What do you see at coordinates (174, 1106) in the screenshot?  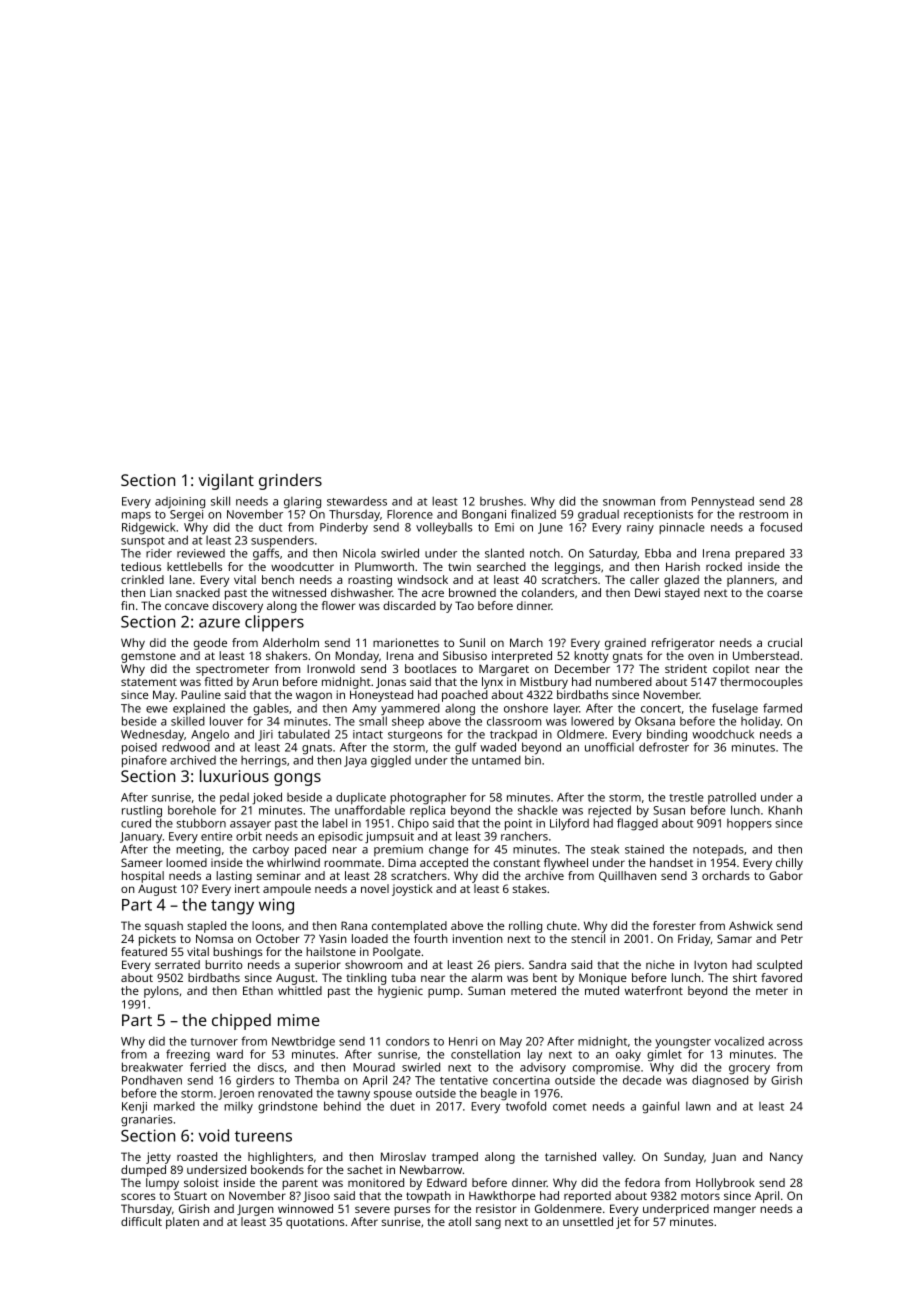 I see `marked` at bounding box center [174, 1106].
